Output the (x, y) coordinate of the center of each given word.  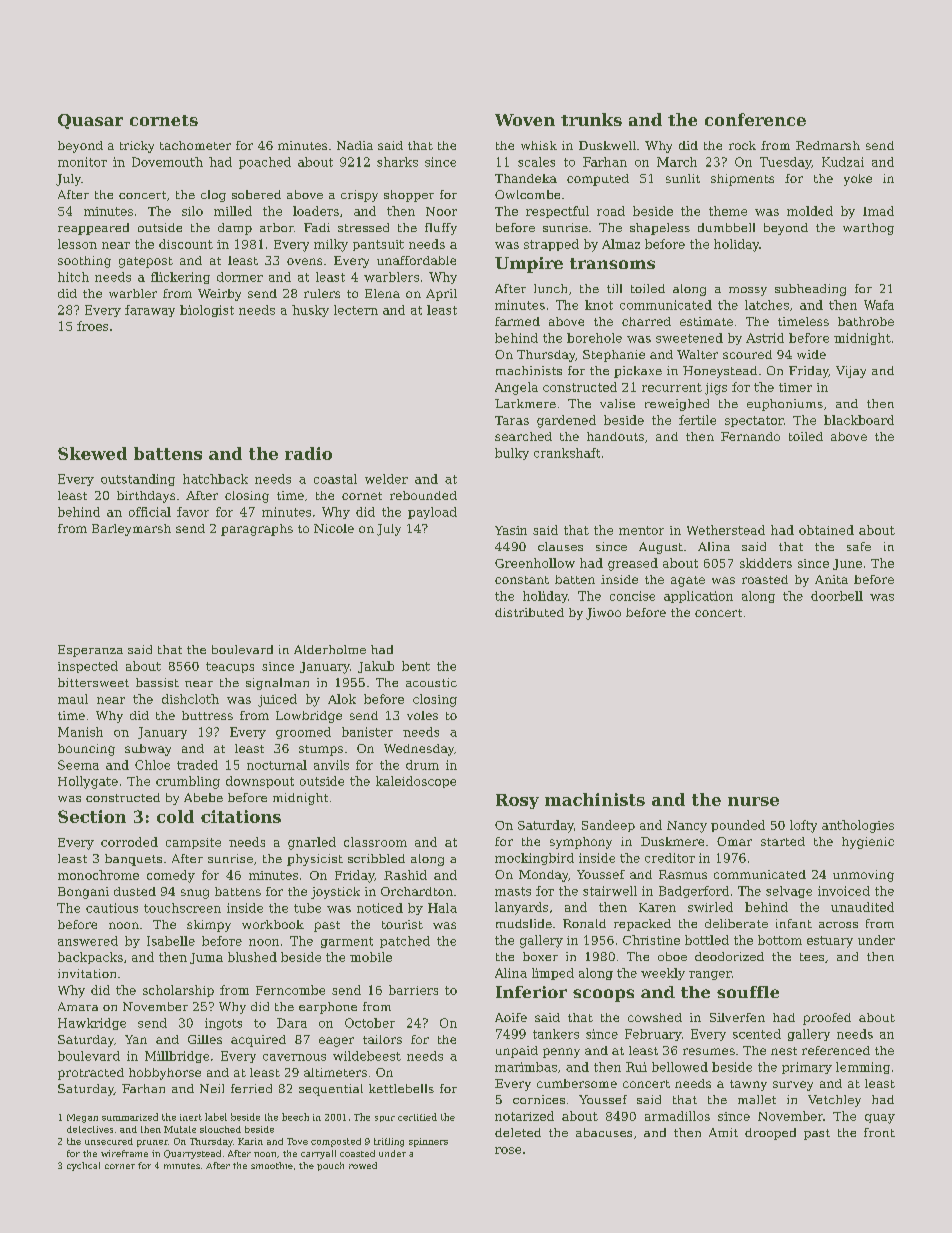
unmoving (863, 876)
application (698, 597)
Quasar (90, 121)
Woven (525, 120)
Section (92, 816)
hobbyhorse (165, 1074)
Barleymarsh (131, 530)
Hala (442, 908)
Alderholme (330, 649)
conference (755, 119)
